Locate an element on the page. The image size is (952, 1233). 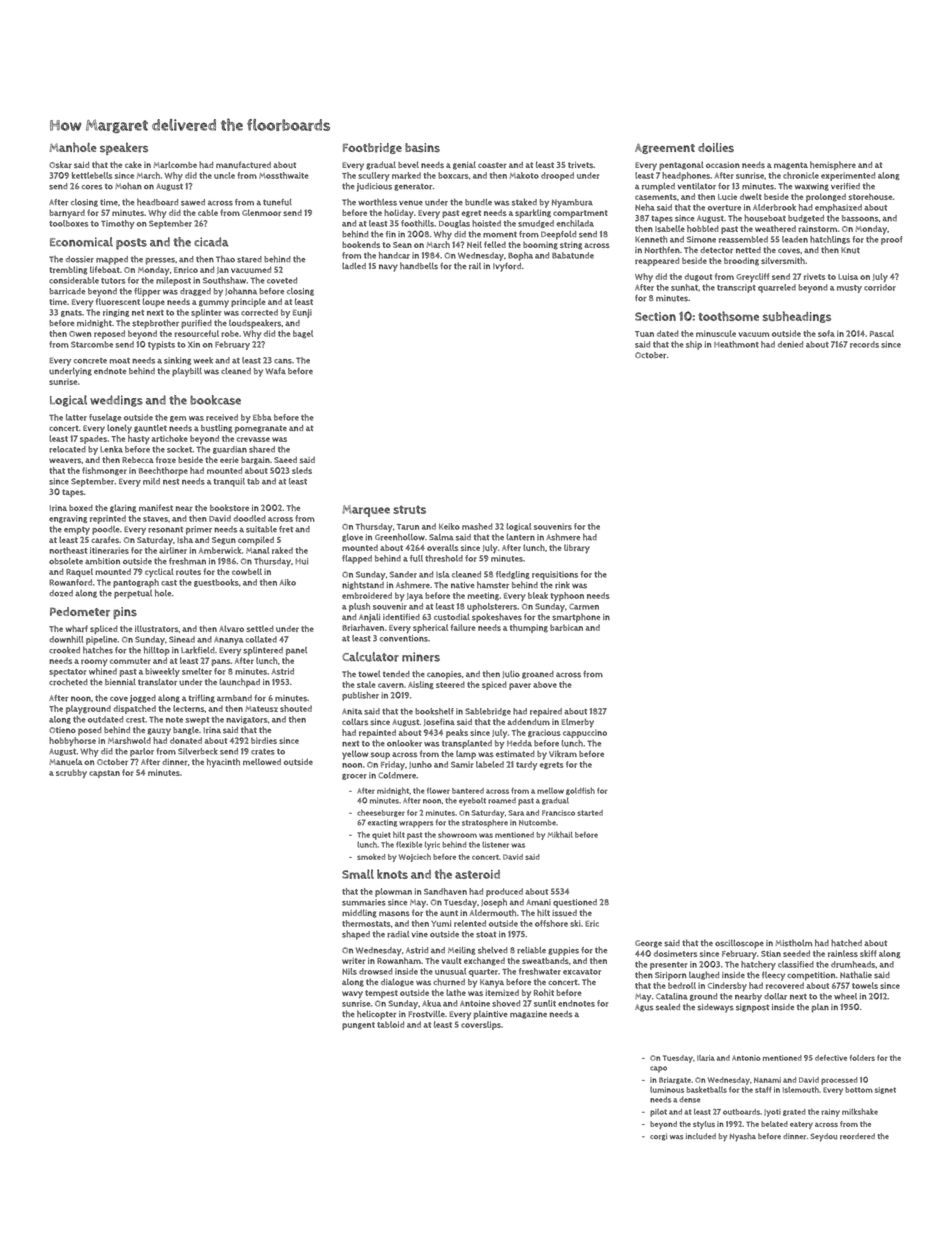
struts is located at coordinates (409, 509).
